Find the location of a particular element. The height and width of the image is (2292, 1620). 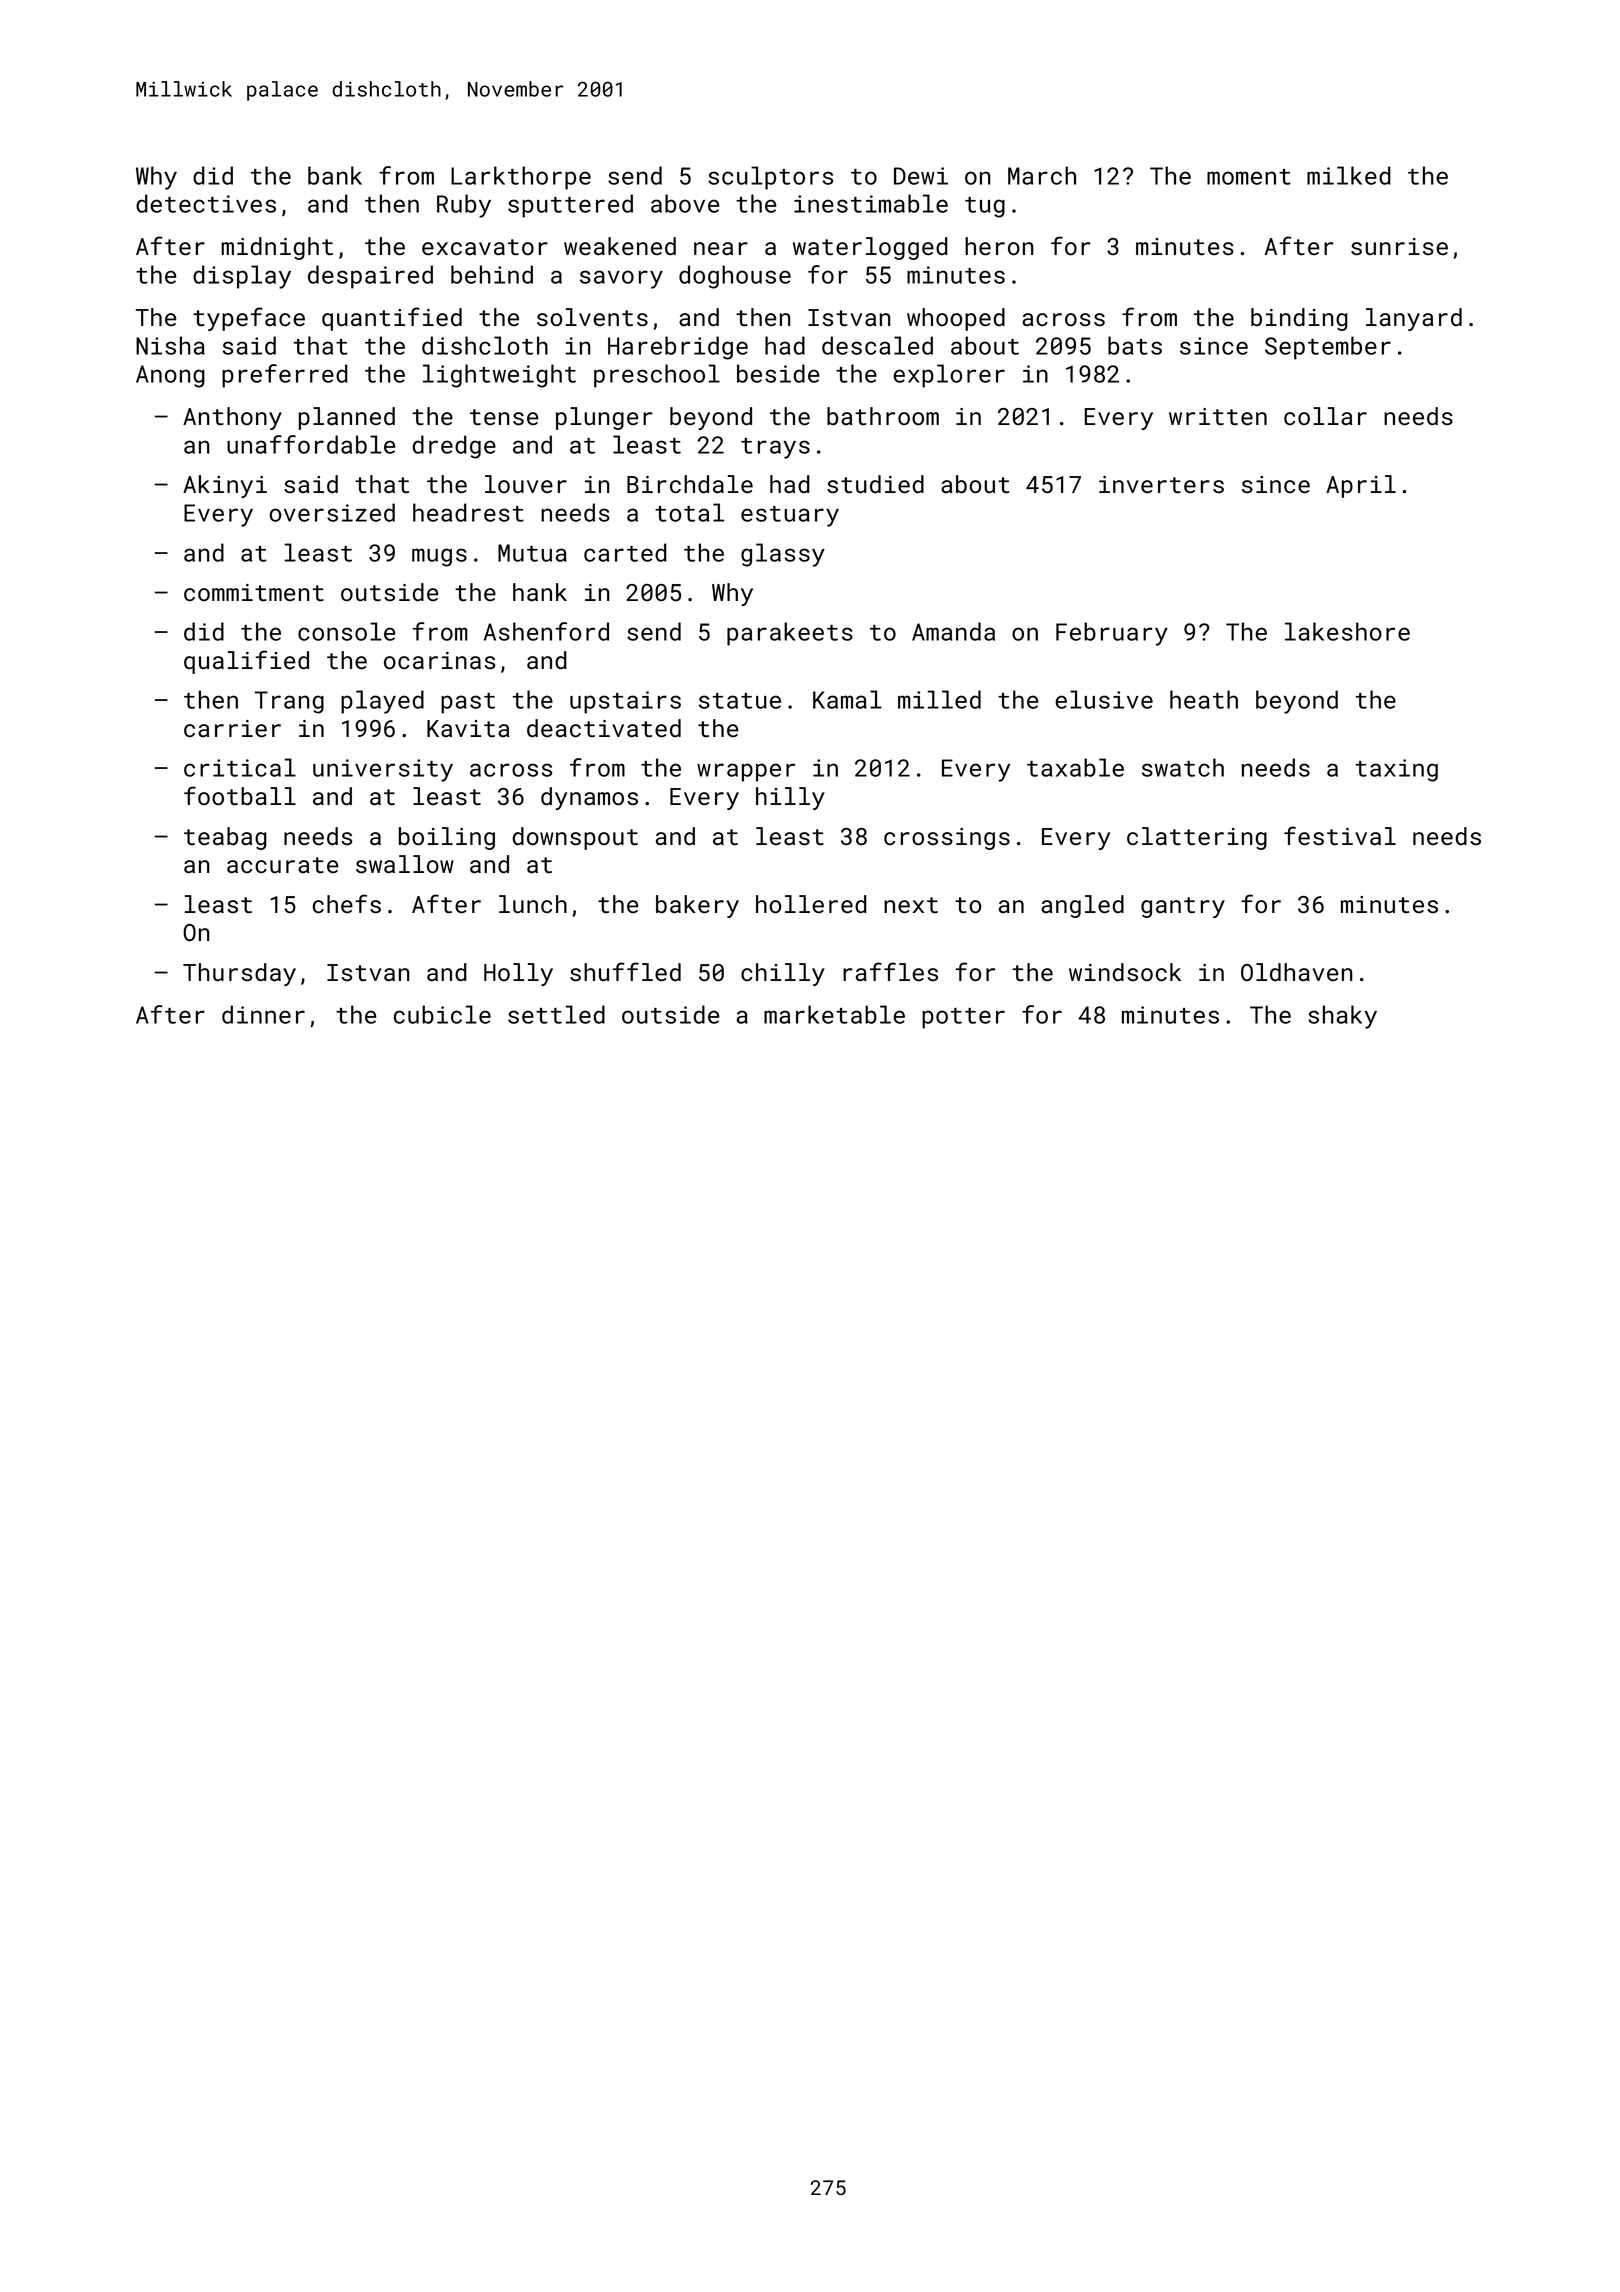

marketable is located at coordinates (834, 1014).
